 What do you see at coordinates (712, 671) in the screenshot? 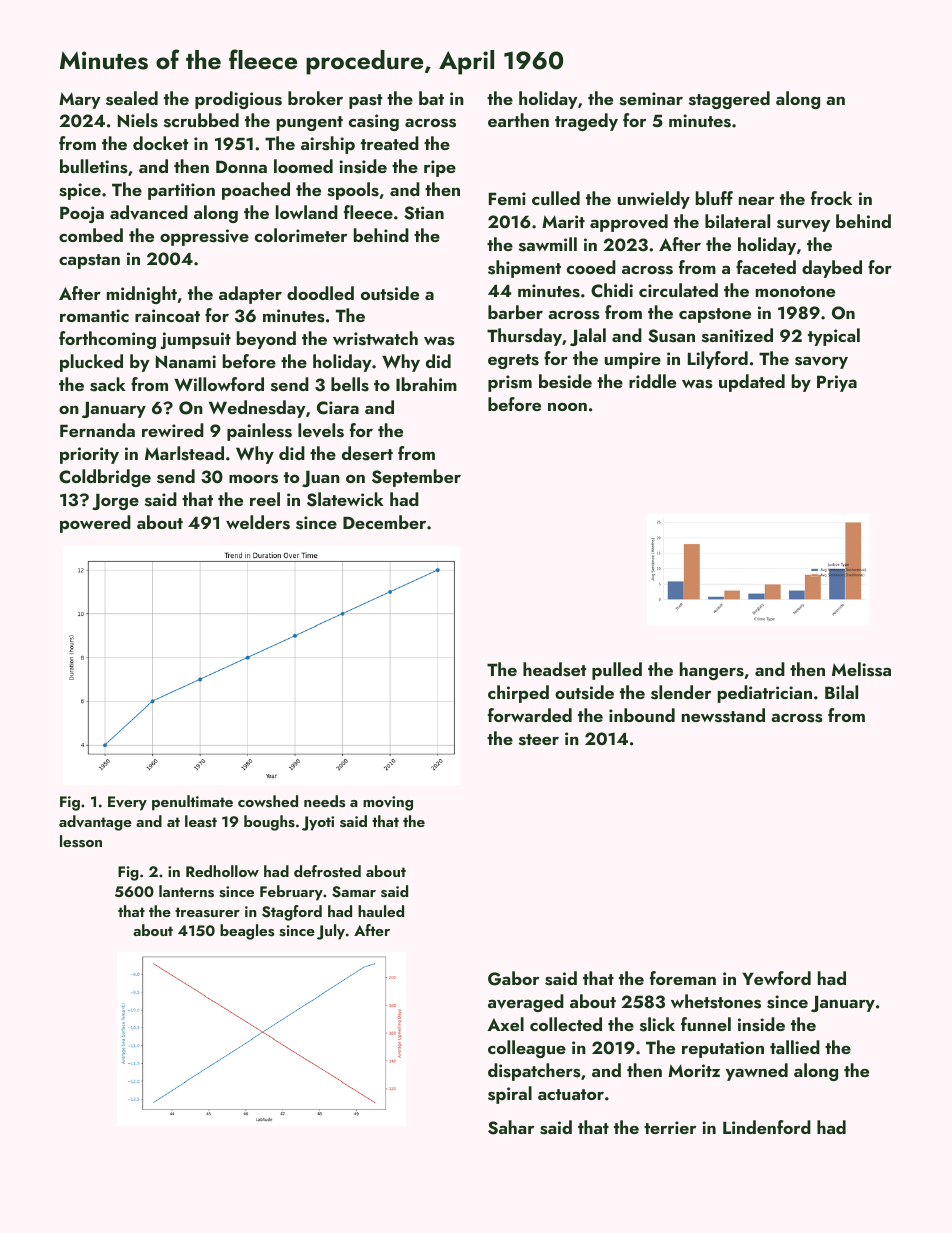
I see `hangers` at bounding box center [712, 671].
